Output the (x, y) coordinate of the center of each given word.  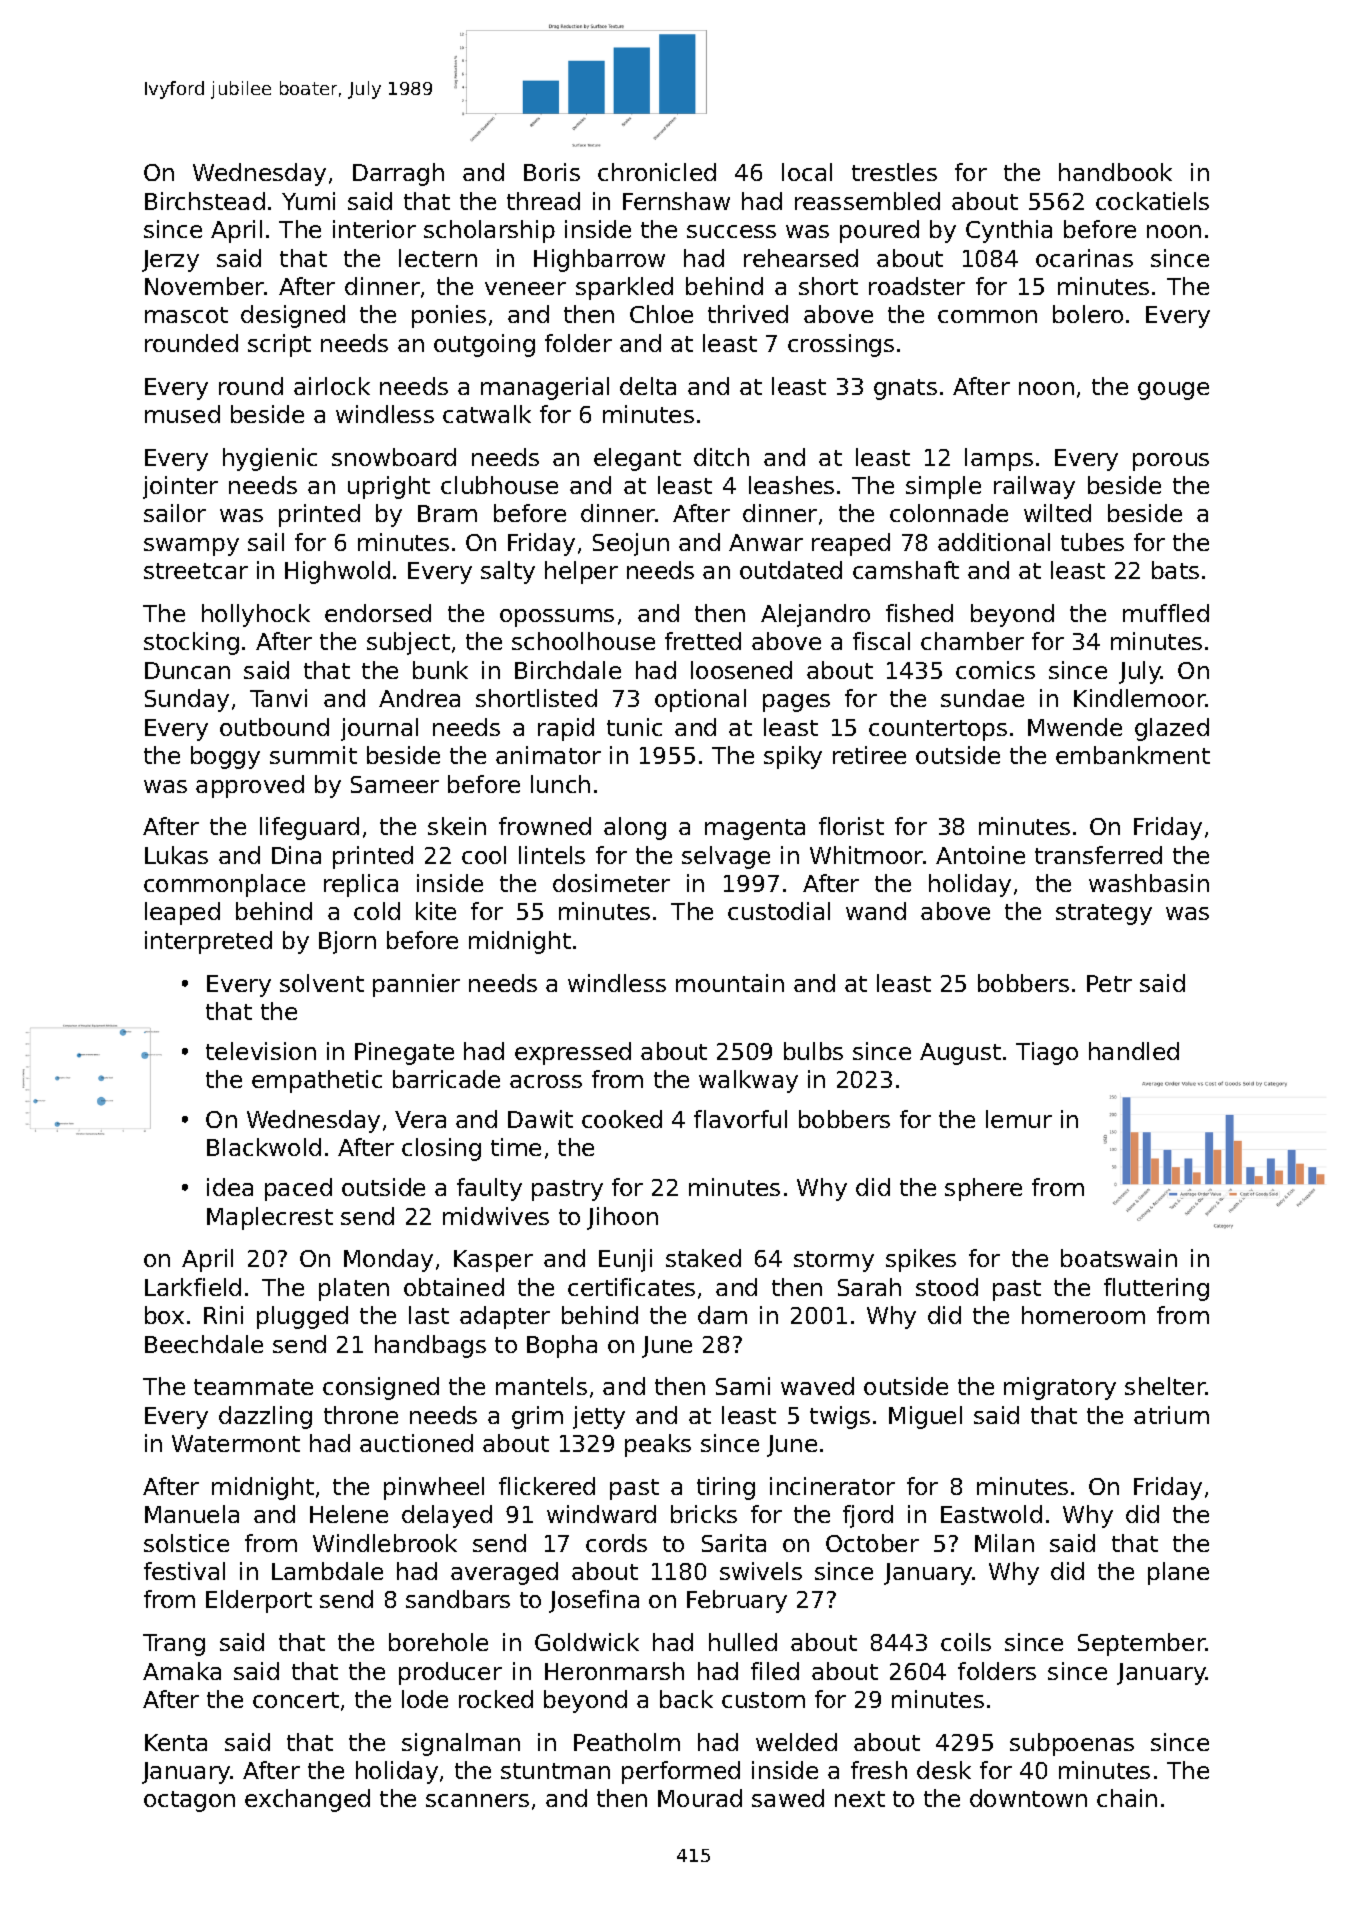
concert (296, 1700)
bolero (1088, 314)
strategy (1104, 914)
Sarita (734, 1543)
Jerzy (170, 261)
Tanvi (278, 698)
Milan (1004, 1543)
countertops (938, 730)
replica (361, 885)
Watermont (236, 1443)
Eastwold (991, 1514)
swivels (761, 1571)
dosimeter (611, 883)
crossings (841, 345)
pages (796, 703)
